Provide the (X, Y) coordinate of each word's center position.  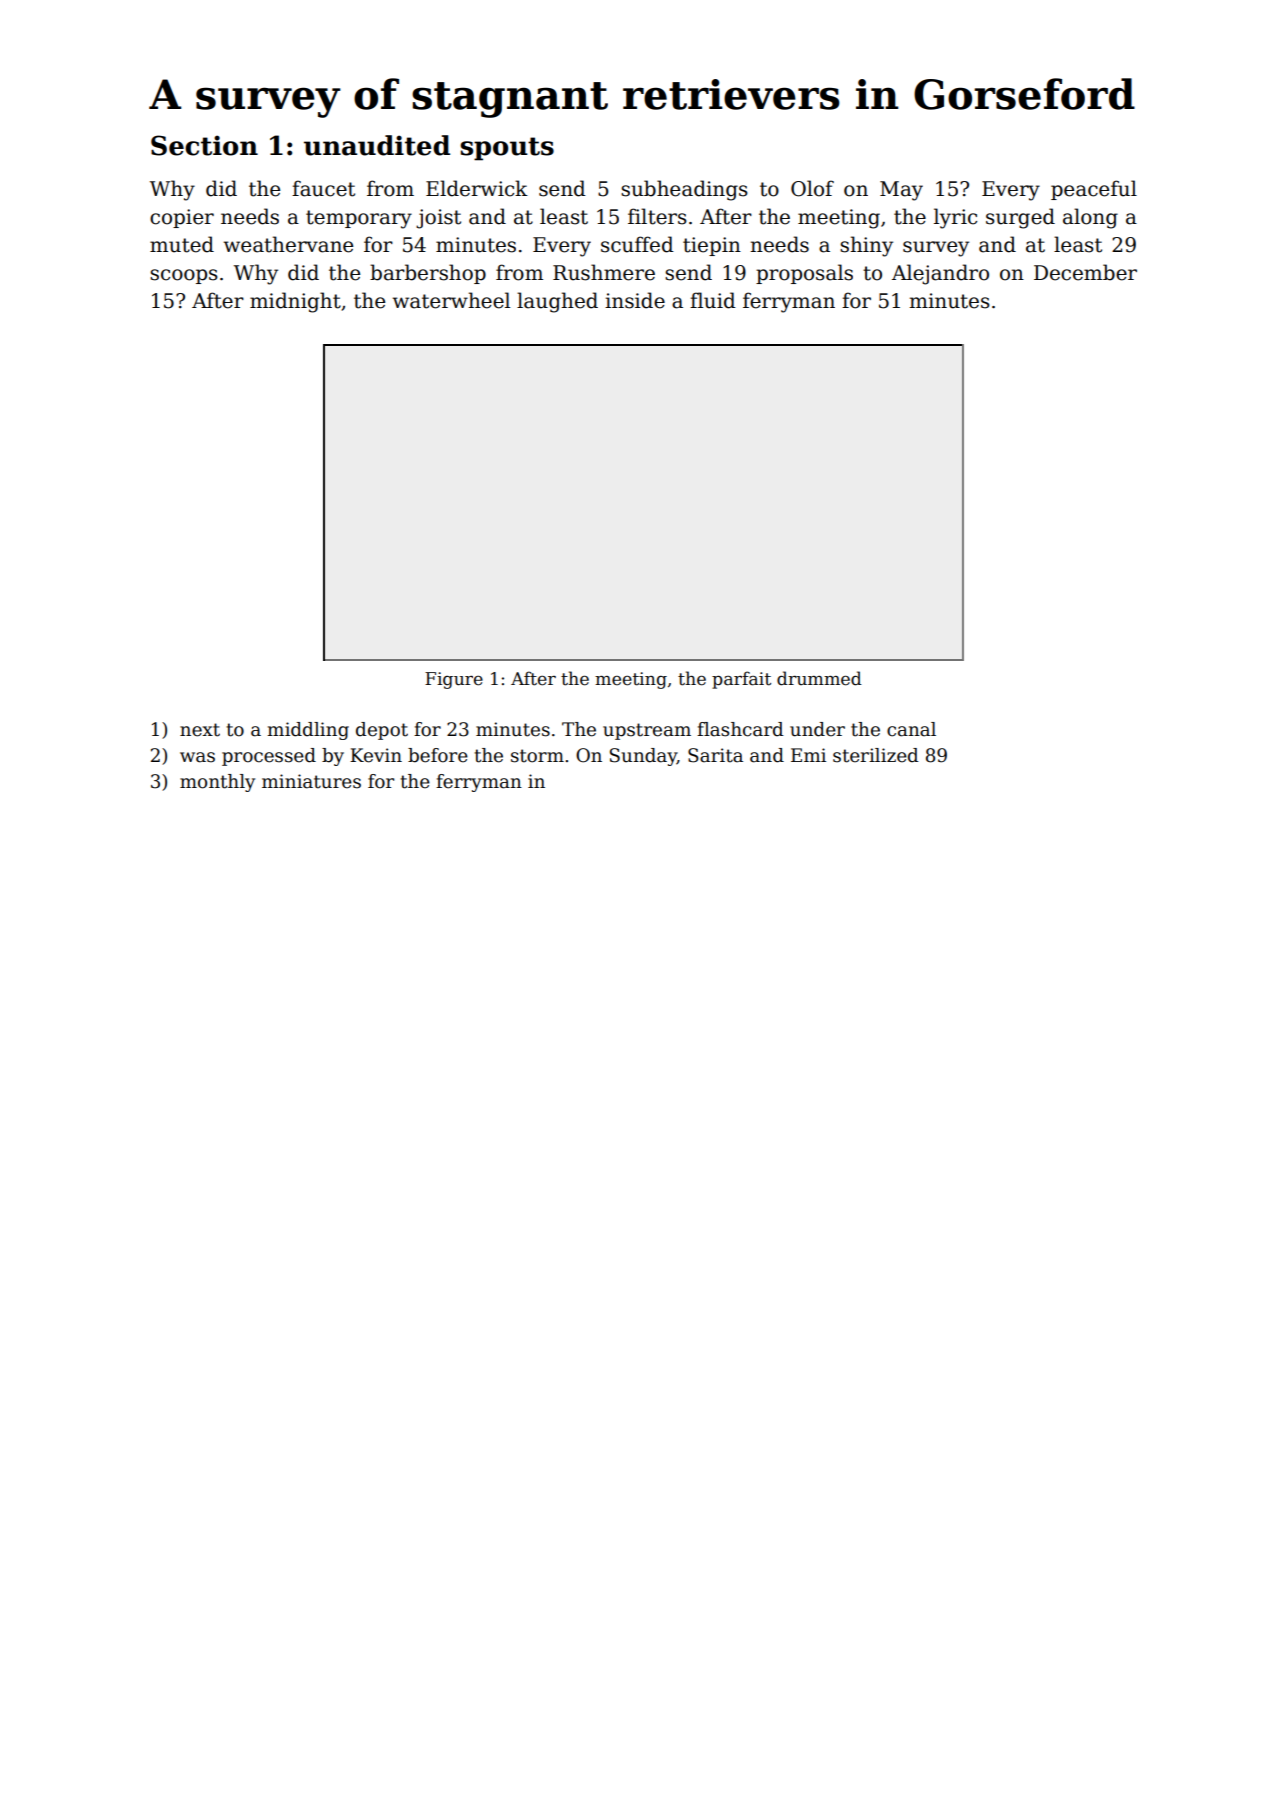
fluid (713, 300)
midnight (295, 302)
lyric (955, 218)
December (1085, 272)
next (200, 730)
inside (635, 300)
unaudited (377, 145)
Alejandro (940, 274)
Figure (454, 680)
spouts (507, 149)
